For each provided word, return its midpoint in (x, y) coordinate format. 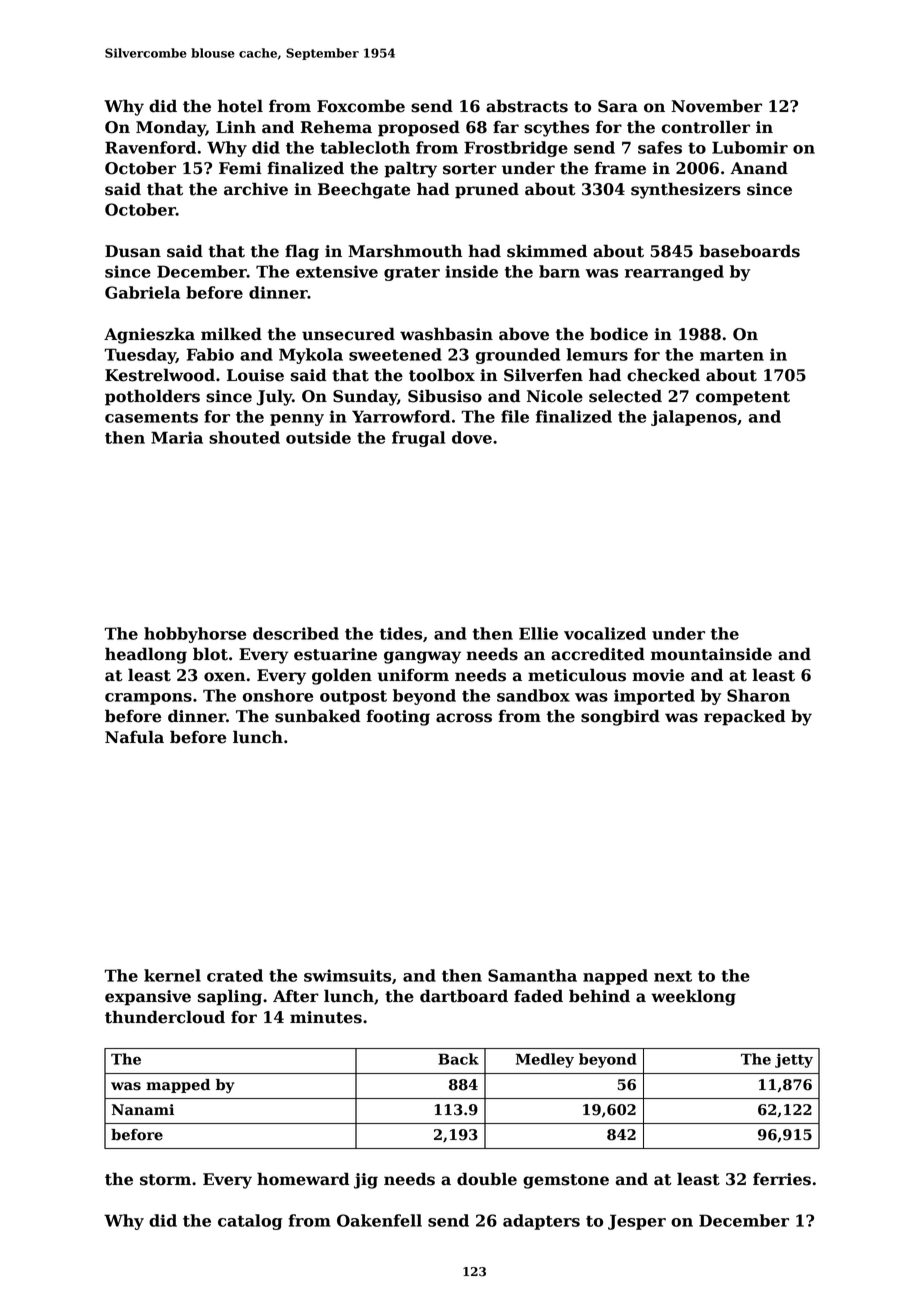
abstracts (527, 106)
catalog (250, 1222)
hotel (240, 106)
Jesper (637, 1222)
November (716, 106)
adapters (541, 1222)
